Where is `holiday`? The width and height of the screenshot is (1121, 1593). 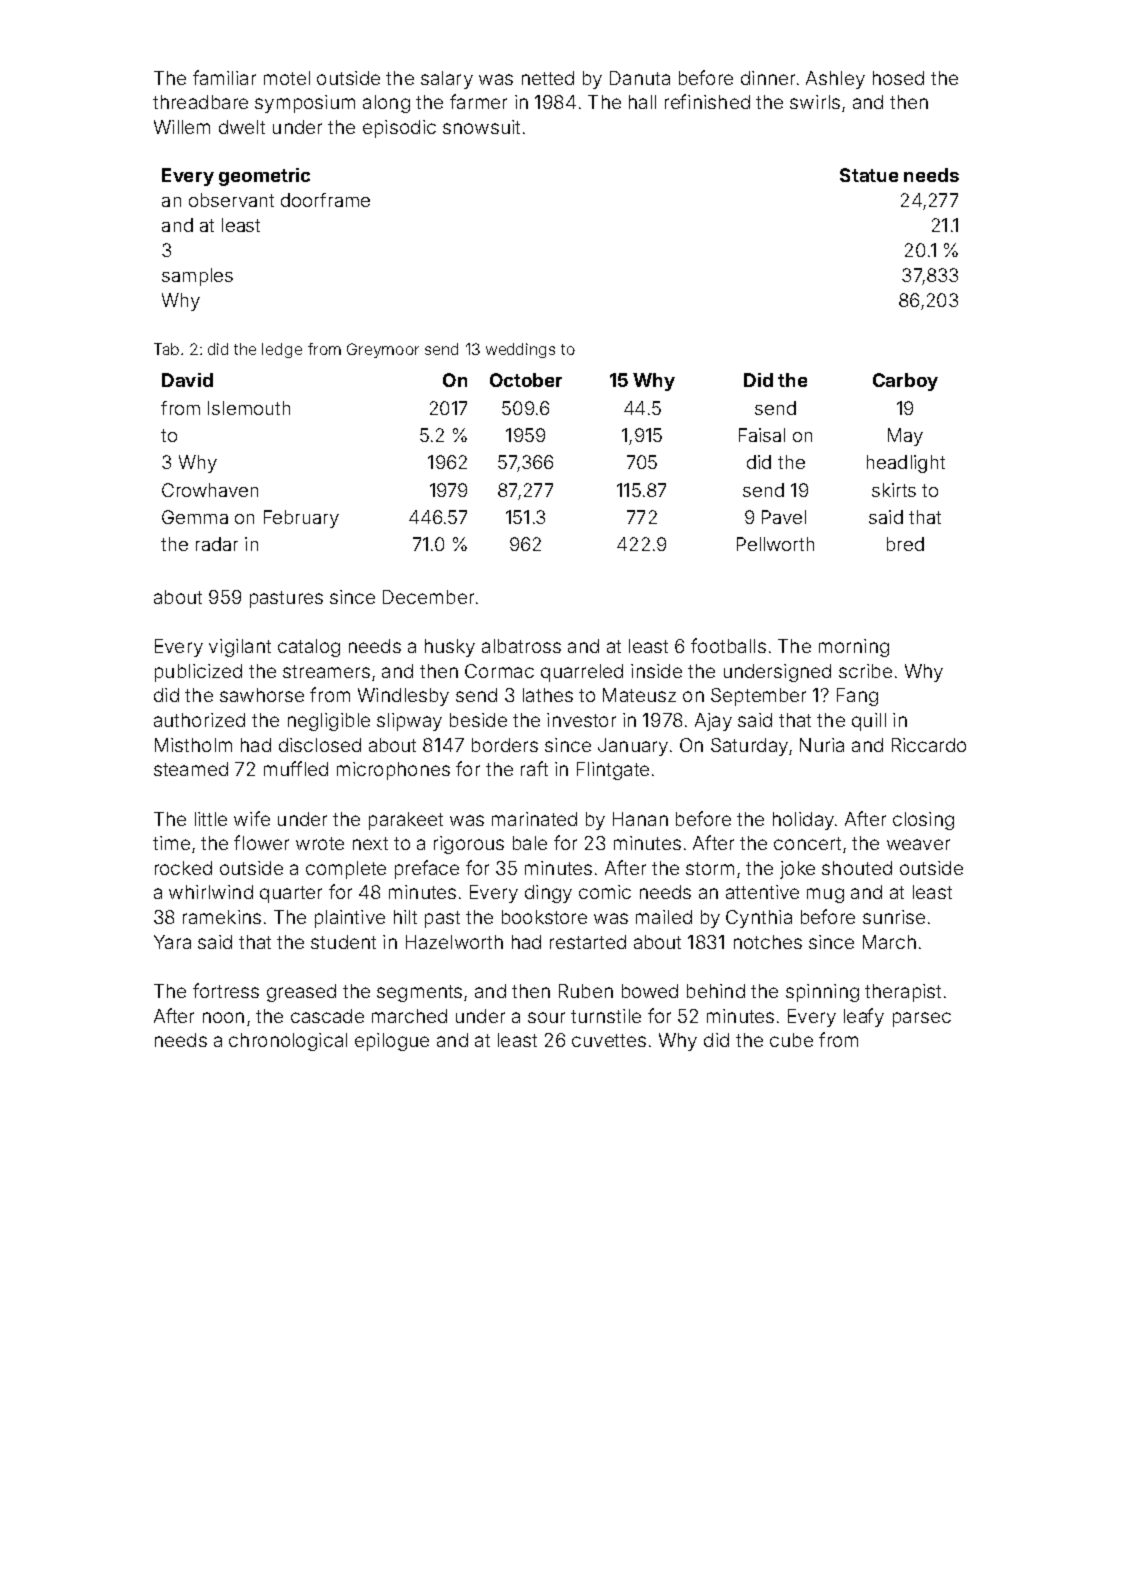 holiday is located at coordinates (803, 821).
